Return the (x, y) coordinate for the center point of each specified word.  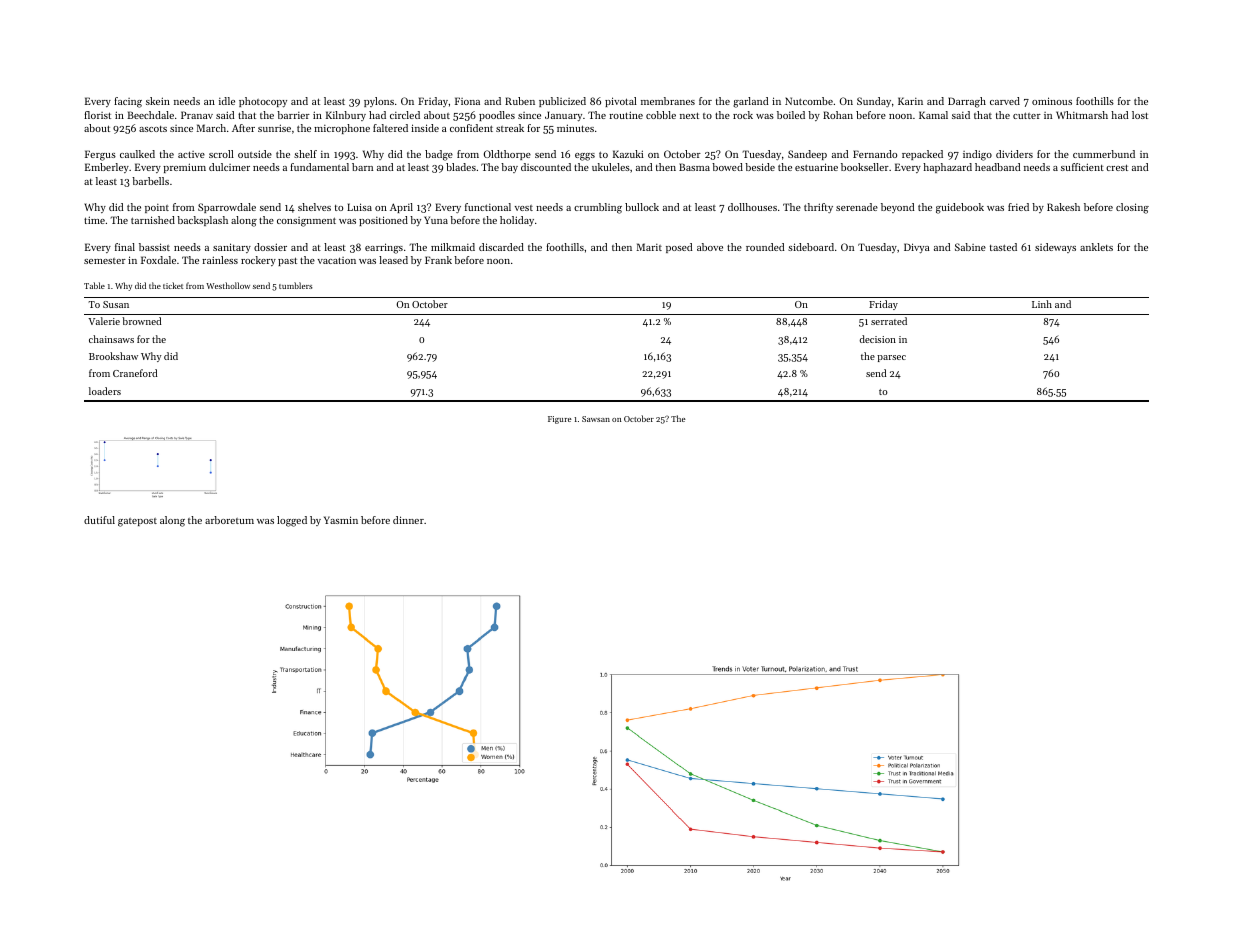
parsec (891, 358)
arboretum (229, 520)
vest (524, 208)
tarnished (153, 220)
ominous (1052, 101)
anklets (1096, 247)
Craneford (135, 373)
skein (158, 101)
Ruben (520, 101)
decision (877, 339)
